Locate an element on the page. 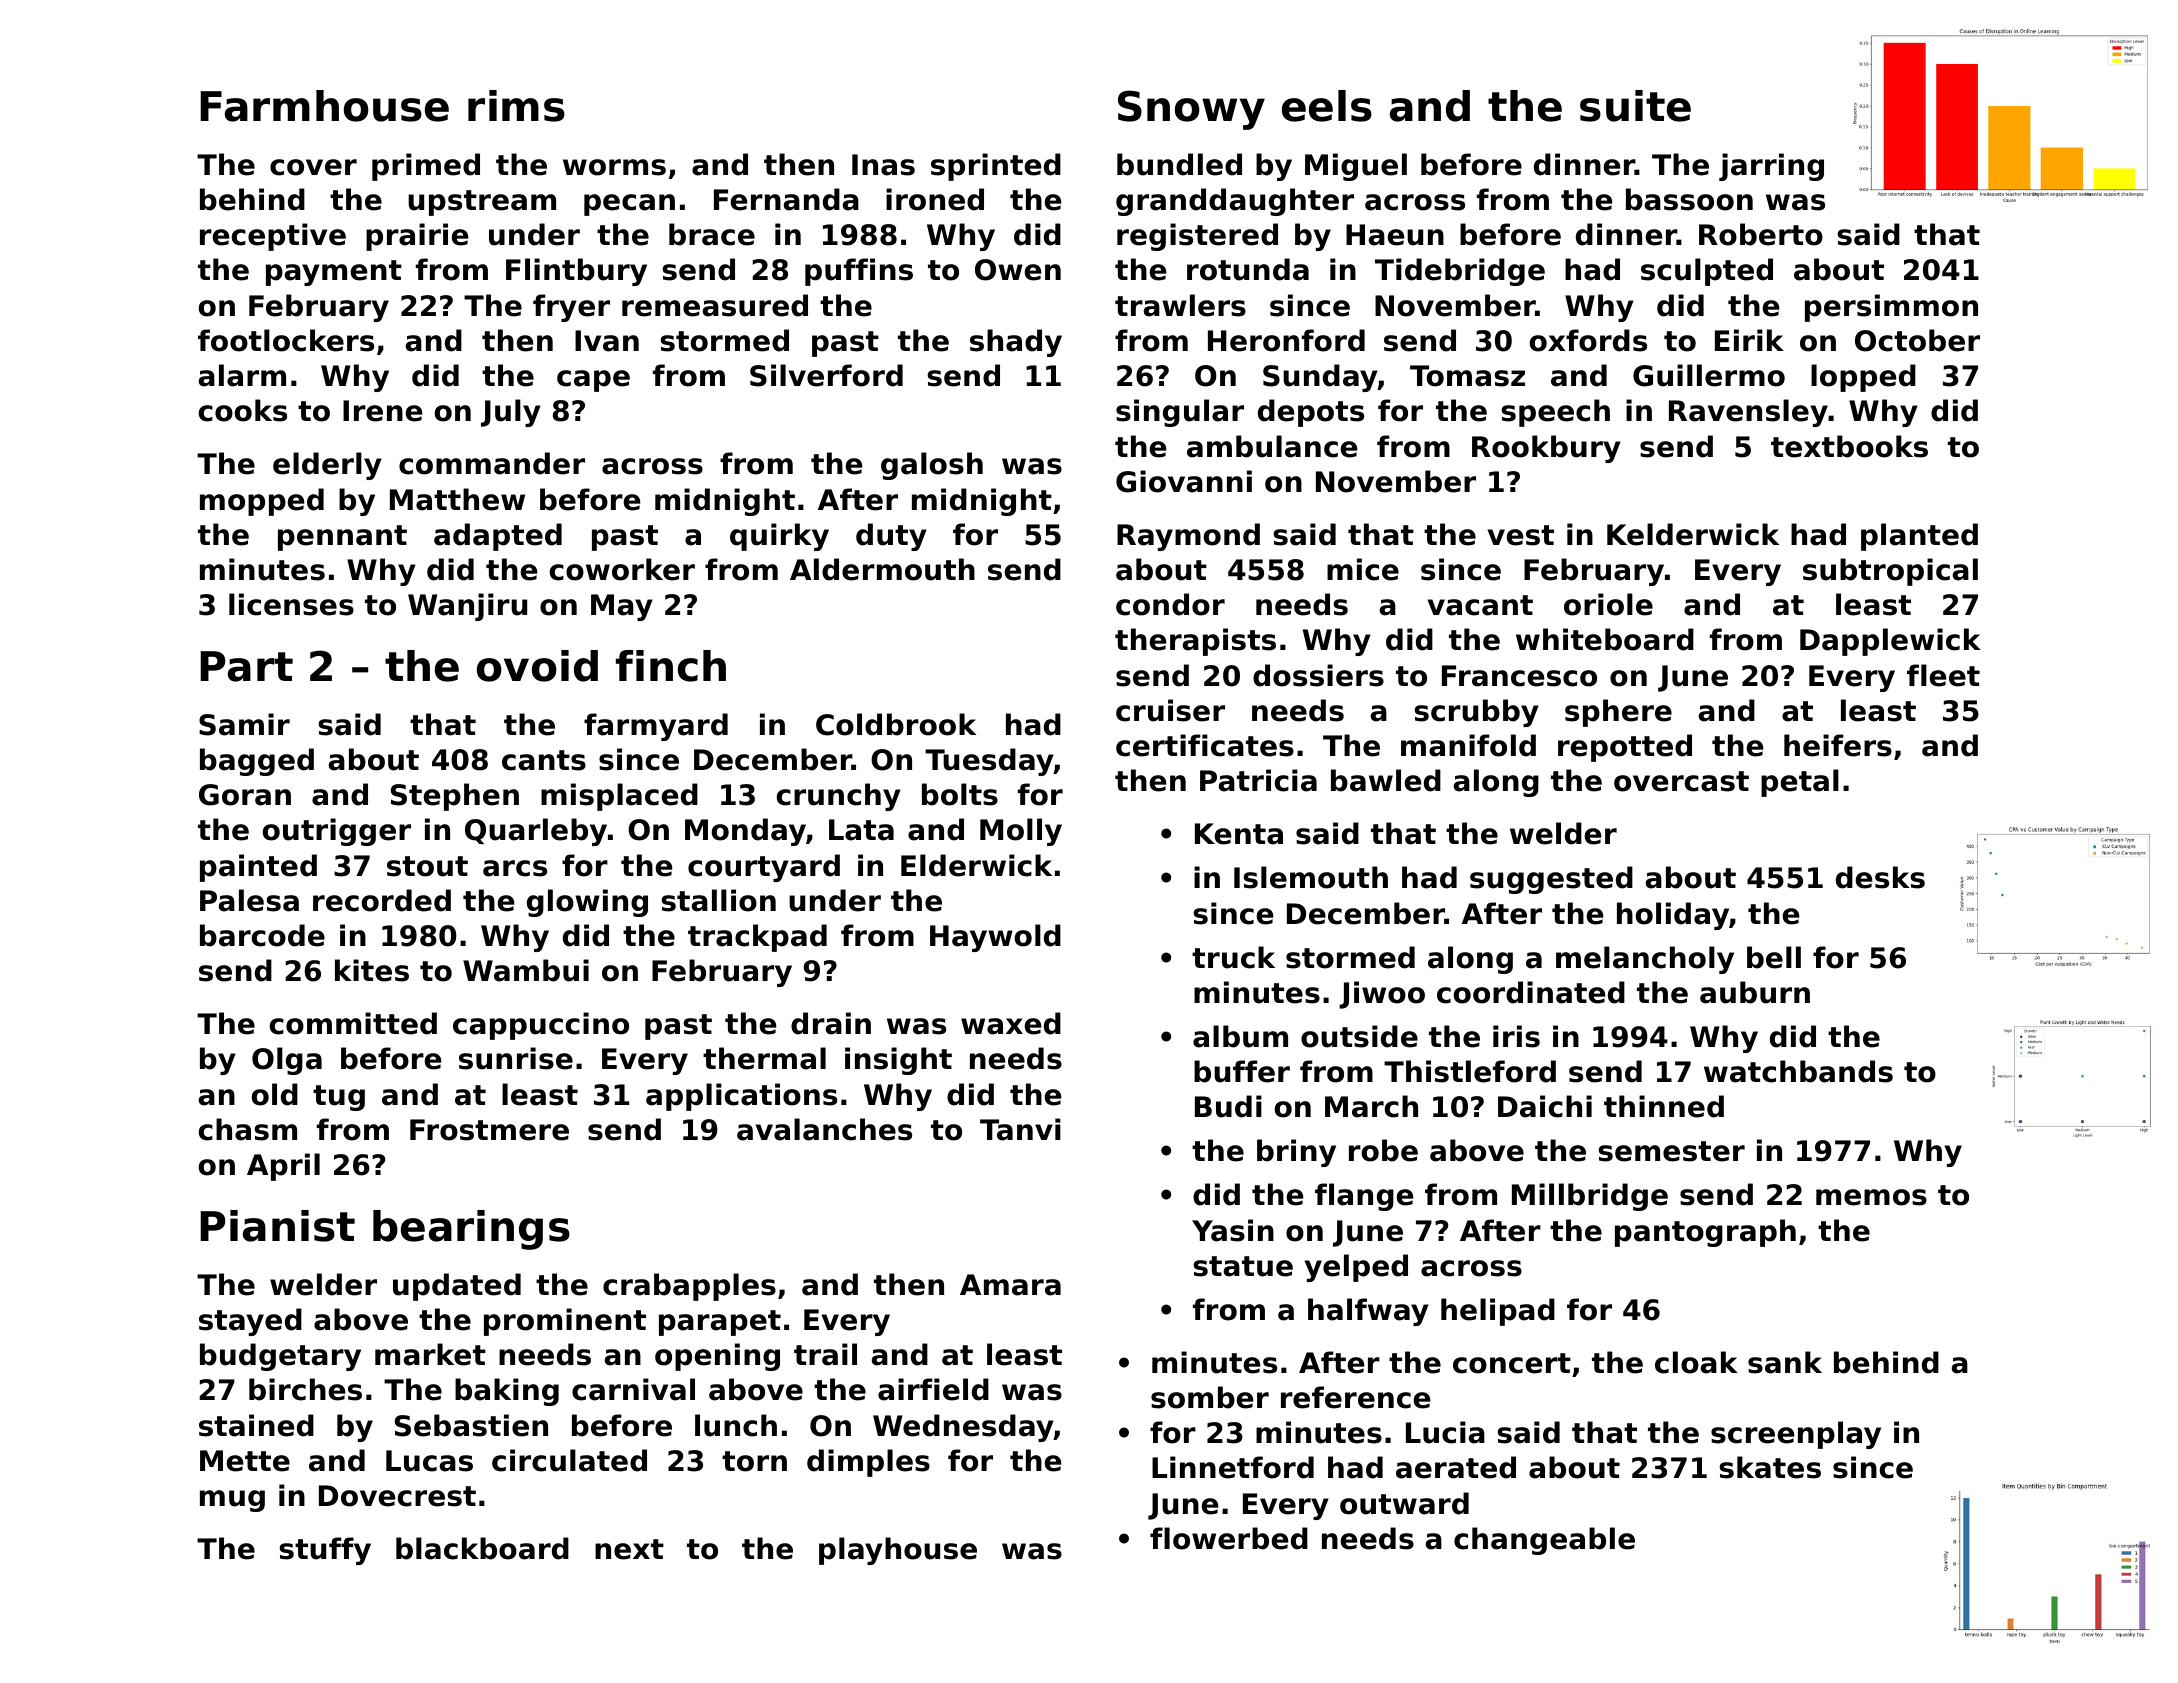 The height and width of the image is (1683, 2178). stuffy is located at coordinates (325, 1551).
